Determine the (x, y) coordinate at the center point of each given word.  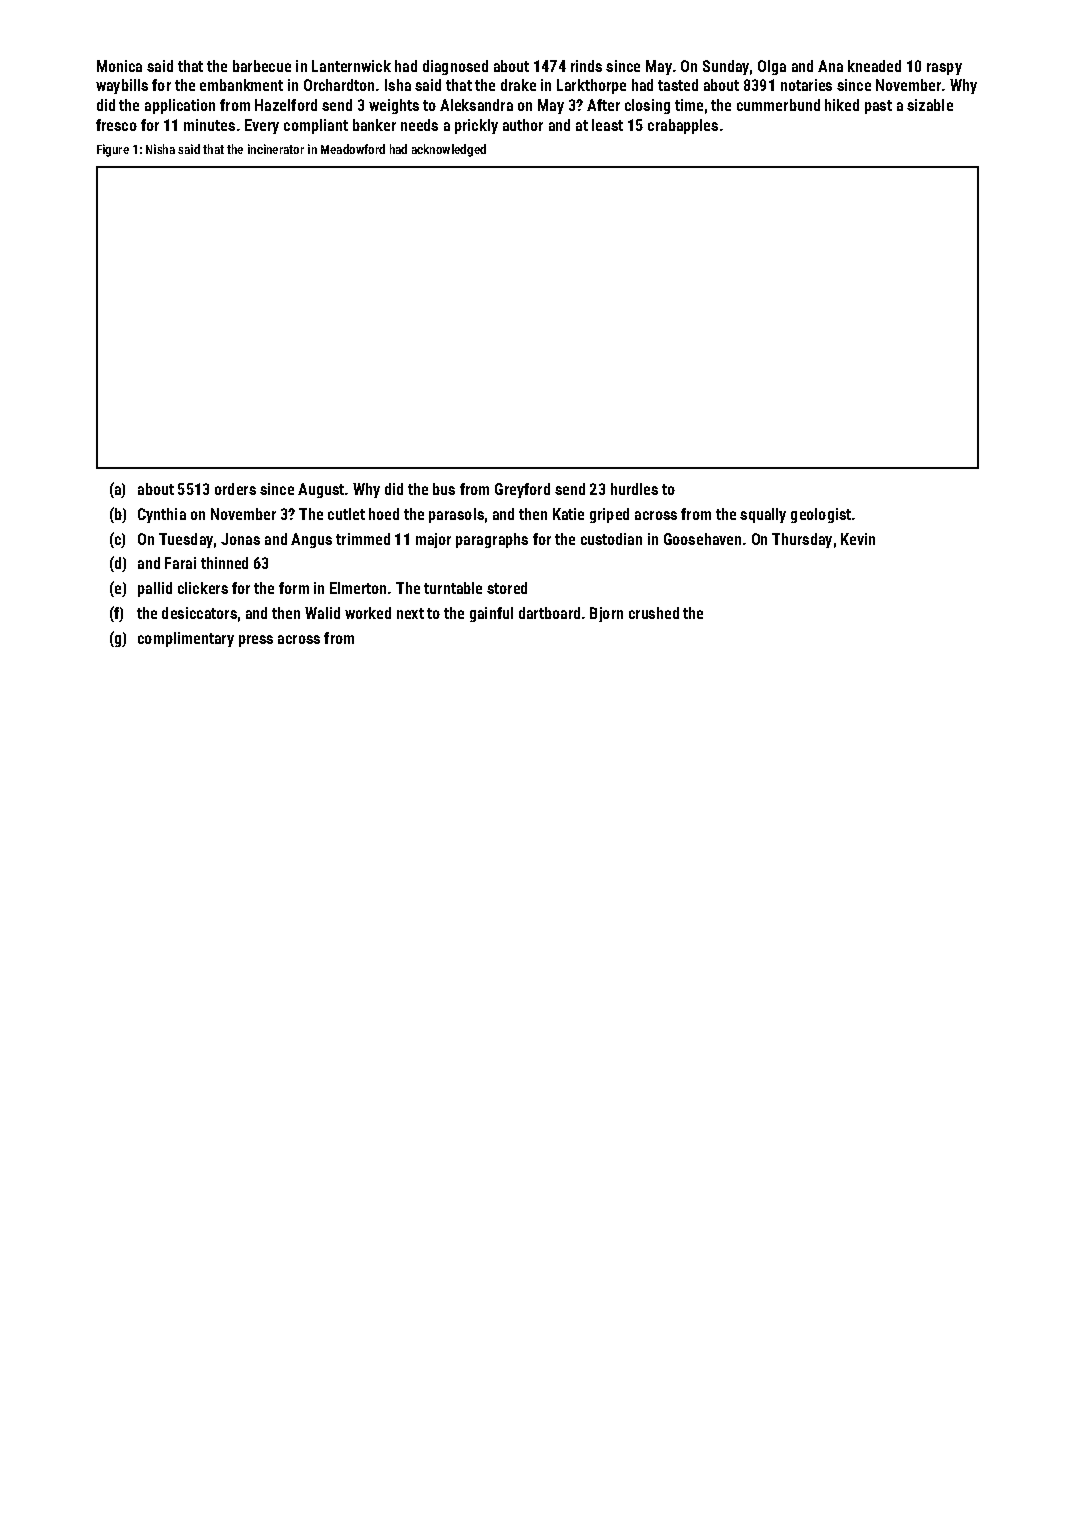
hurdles (634, 489)
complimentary (186, 639)
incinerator (276, 149)
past (878, 107)
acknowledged (449, 150)
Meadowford (353, 149)
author (523, 125)
